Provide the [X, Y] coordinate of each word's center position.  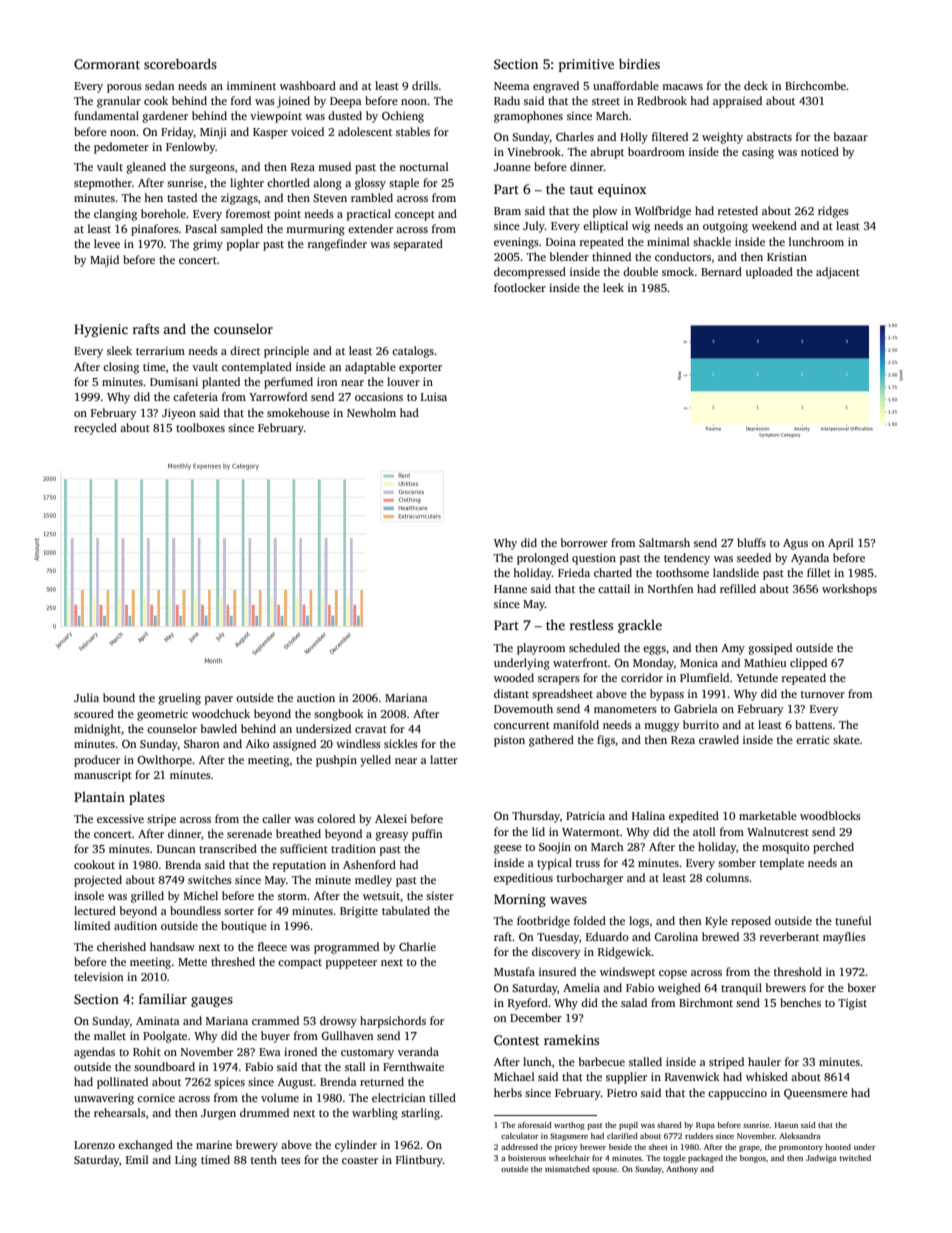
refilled [738, 588]
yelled [375, 761]
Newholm [371, 412]
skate [846, 739]
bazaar [851, 136]
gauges [212, 1002]
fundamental [106, 115]
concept [415, 216]
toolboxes [200, 427]
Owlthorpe [164, 761]
